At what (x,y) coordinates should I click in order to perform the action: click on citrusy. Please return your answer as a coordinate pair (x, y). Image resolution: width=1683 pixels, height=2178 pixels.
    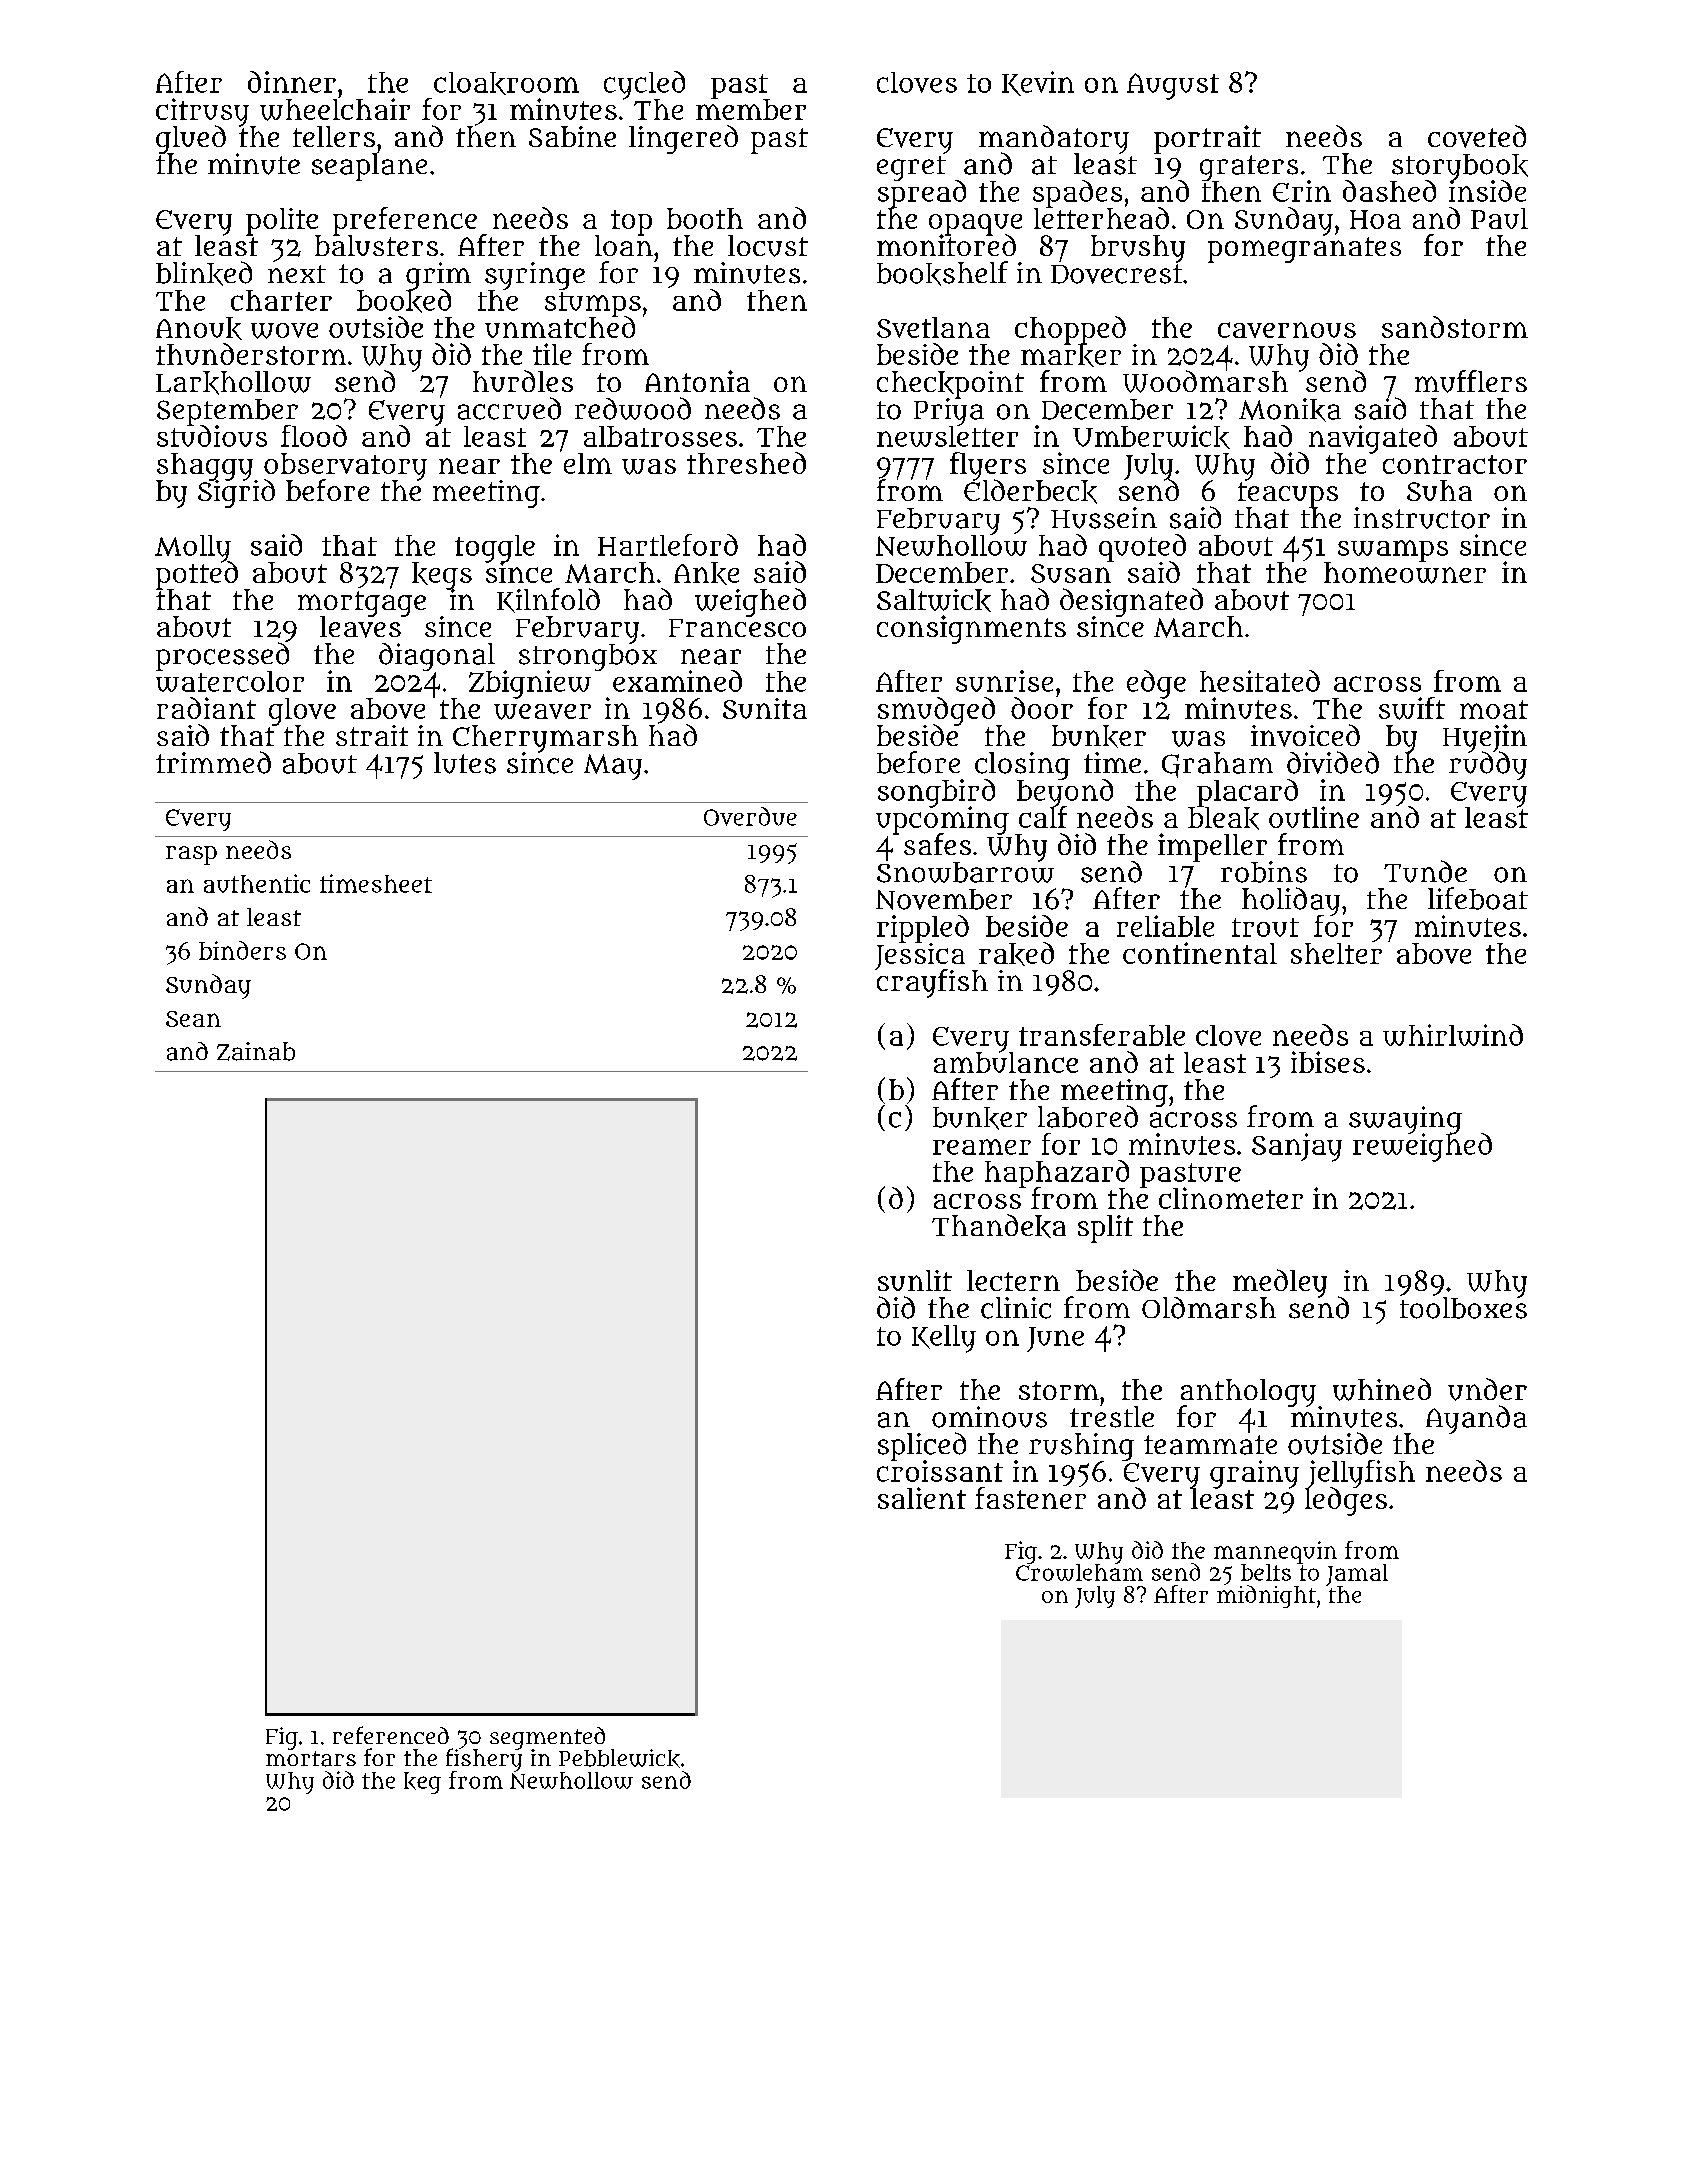
    Looking at the image, I should click on (202, 112).
